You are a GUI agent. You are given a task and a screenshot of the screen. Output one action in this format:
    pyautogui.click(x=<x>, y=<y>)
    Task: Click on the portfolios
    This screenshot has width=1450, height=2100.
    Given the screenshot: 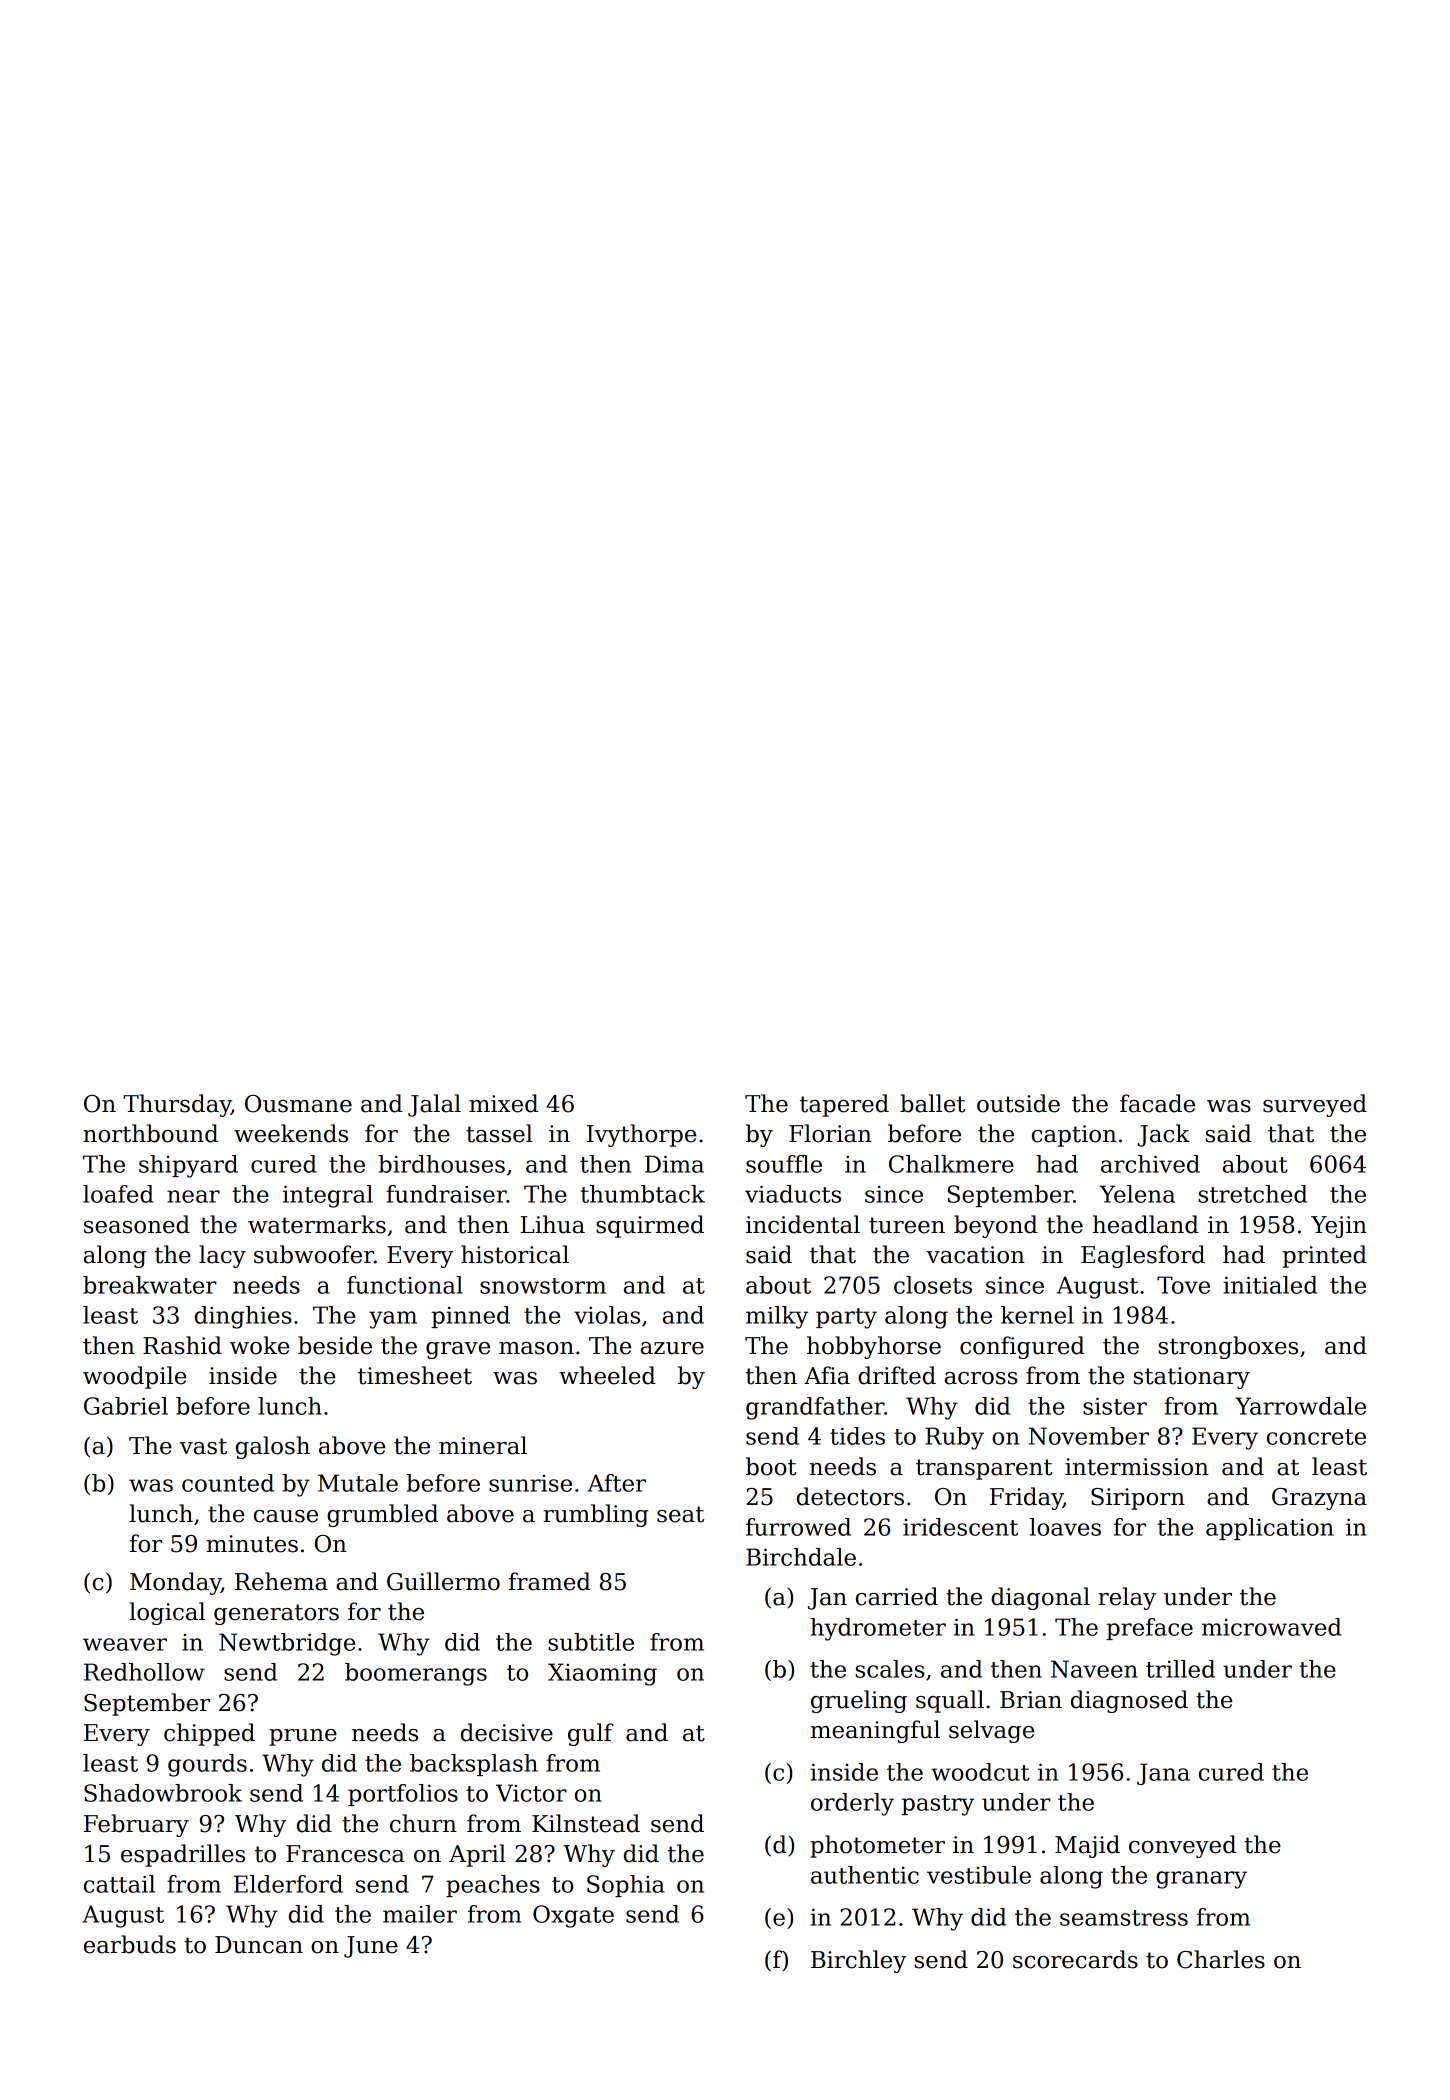 What is the action you would take?
    pyautogui.click(x=403, y=1795)
